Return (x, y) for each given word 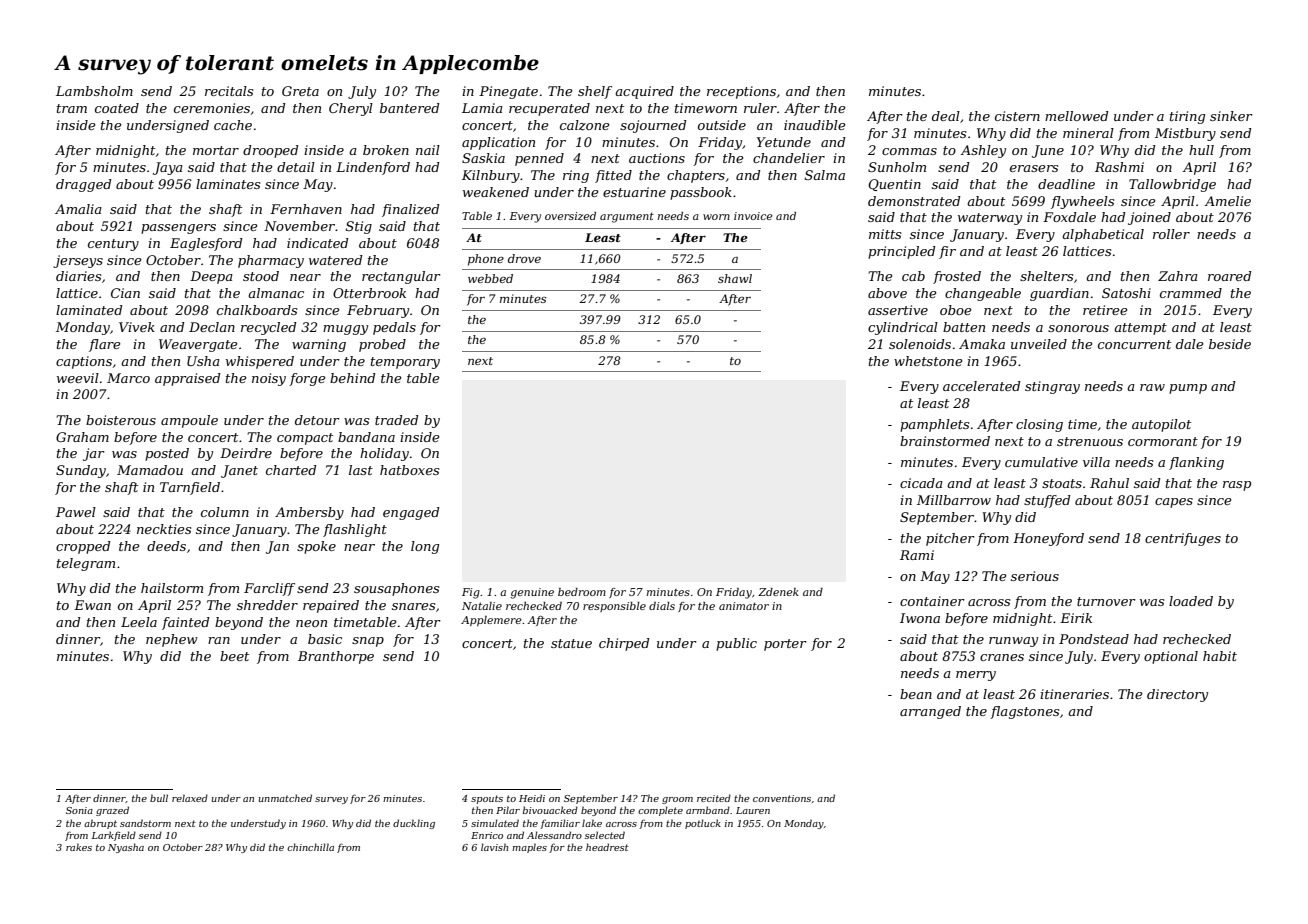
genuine (532, 593)
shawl (735, 278)
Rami (917, 555)
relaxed (190, 798)
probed (382, 345)
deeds (166, 546)
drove (524, 258)
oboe (956, 310)
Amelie (1228, 201)
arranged (930, 712)
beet (234, 656)
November (299, 226)
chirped (624, 644)
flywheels (1082, 202)
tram (72, 108)
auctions (657, 158)
